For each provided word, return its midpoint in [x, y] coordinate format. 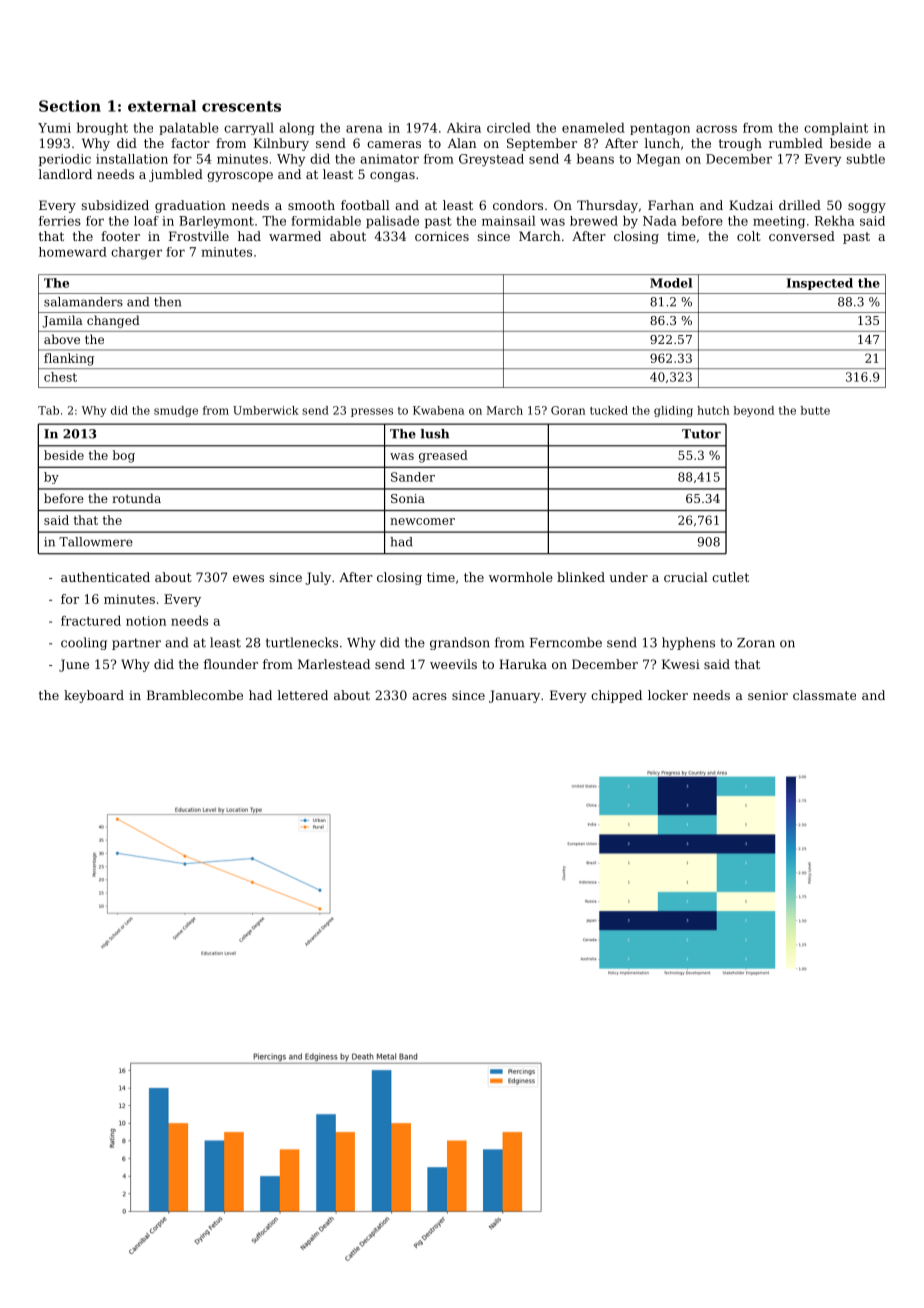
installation [132, 159]
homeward [73, 252]
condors [518, 205]
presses [372, 412]
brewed [594, 221]
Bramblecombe [195, 695]
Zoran [756, 643]
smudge [176, 411]
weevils [453, 664]
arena [364, 129]
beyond [754, 411]
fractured [91, 621]
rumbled [796, 143]
